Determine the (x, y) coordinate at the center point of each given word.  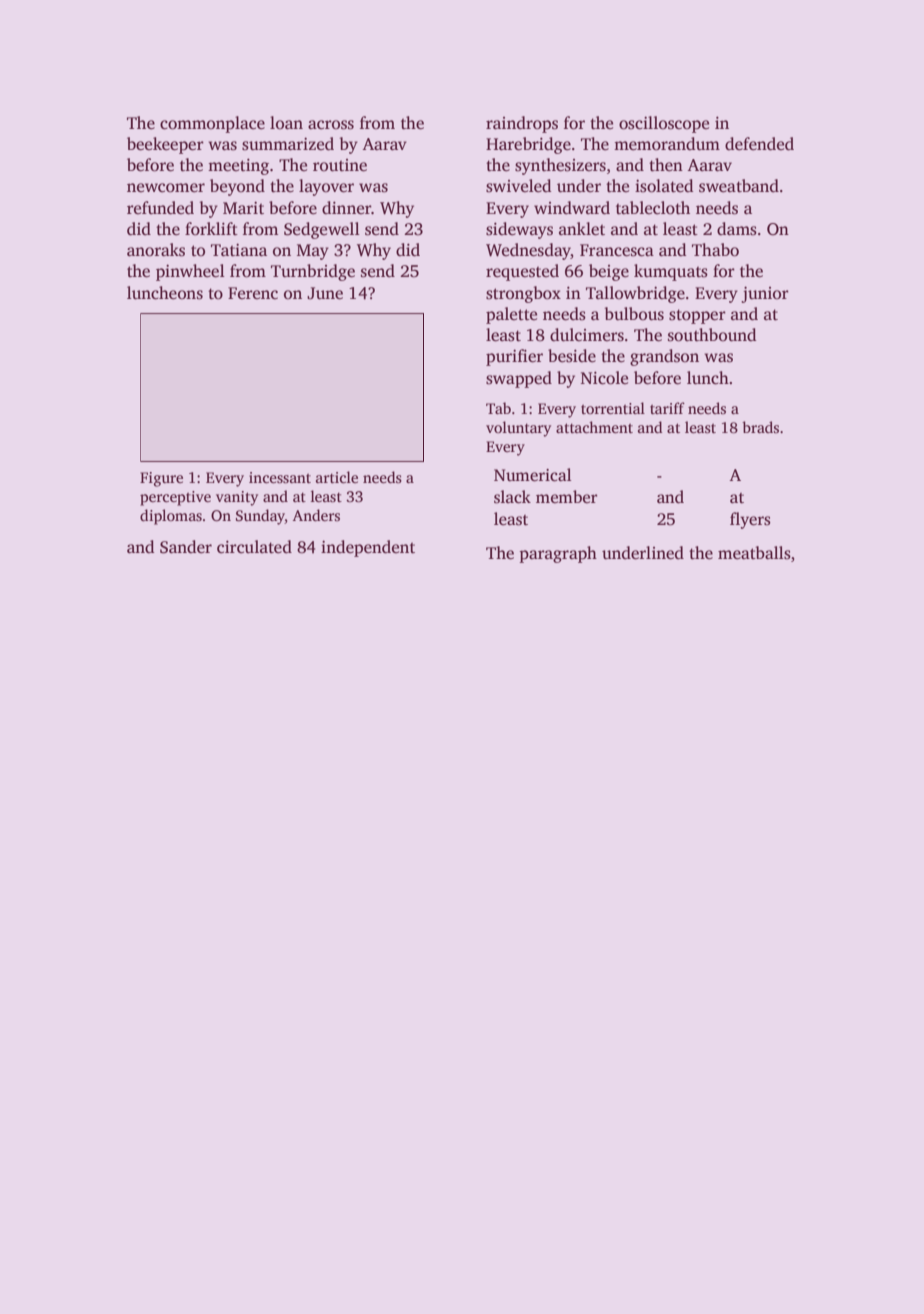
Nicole (604, 378)
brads (760, 427)
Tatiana (239, 250)
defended (759, 144)
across (331, 125)
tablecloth (653, 208)
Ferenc (253, 293)
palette (511, 315)
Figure (161, 479)
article (337, 477)
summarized (288, 144)
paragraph (558, 554)
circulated (254, 547)
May (313, 252)
